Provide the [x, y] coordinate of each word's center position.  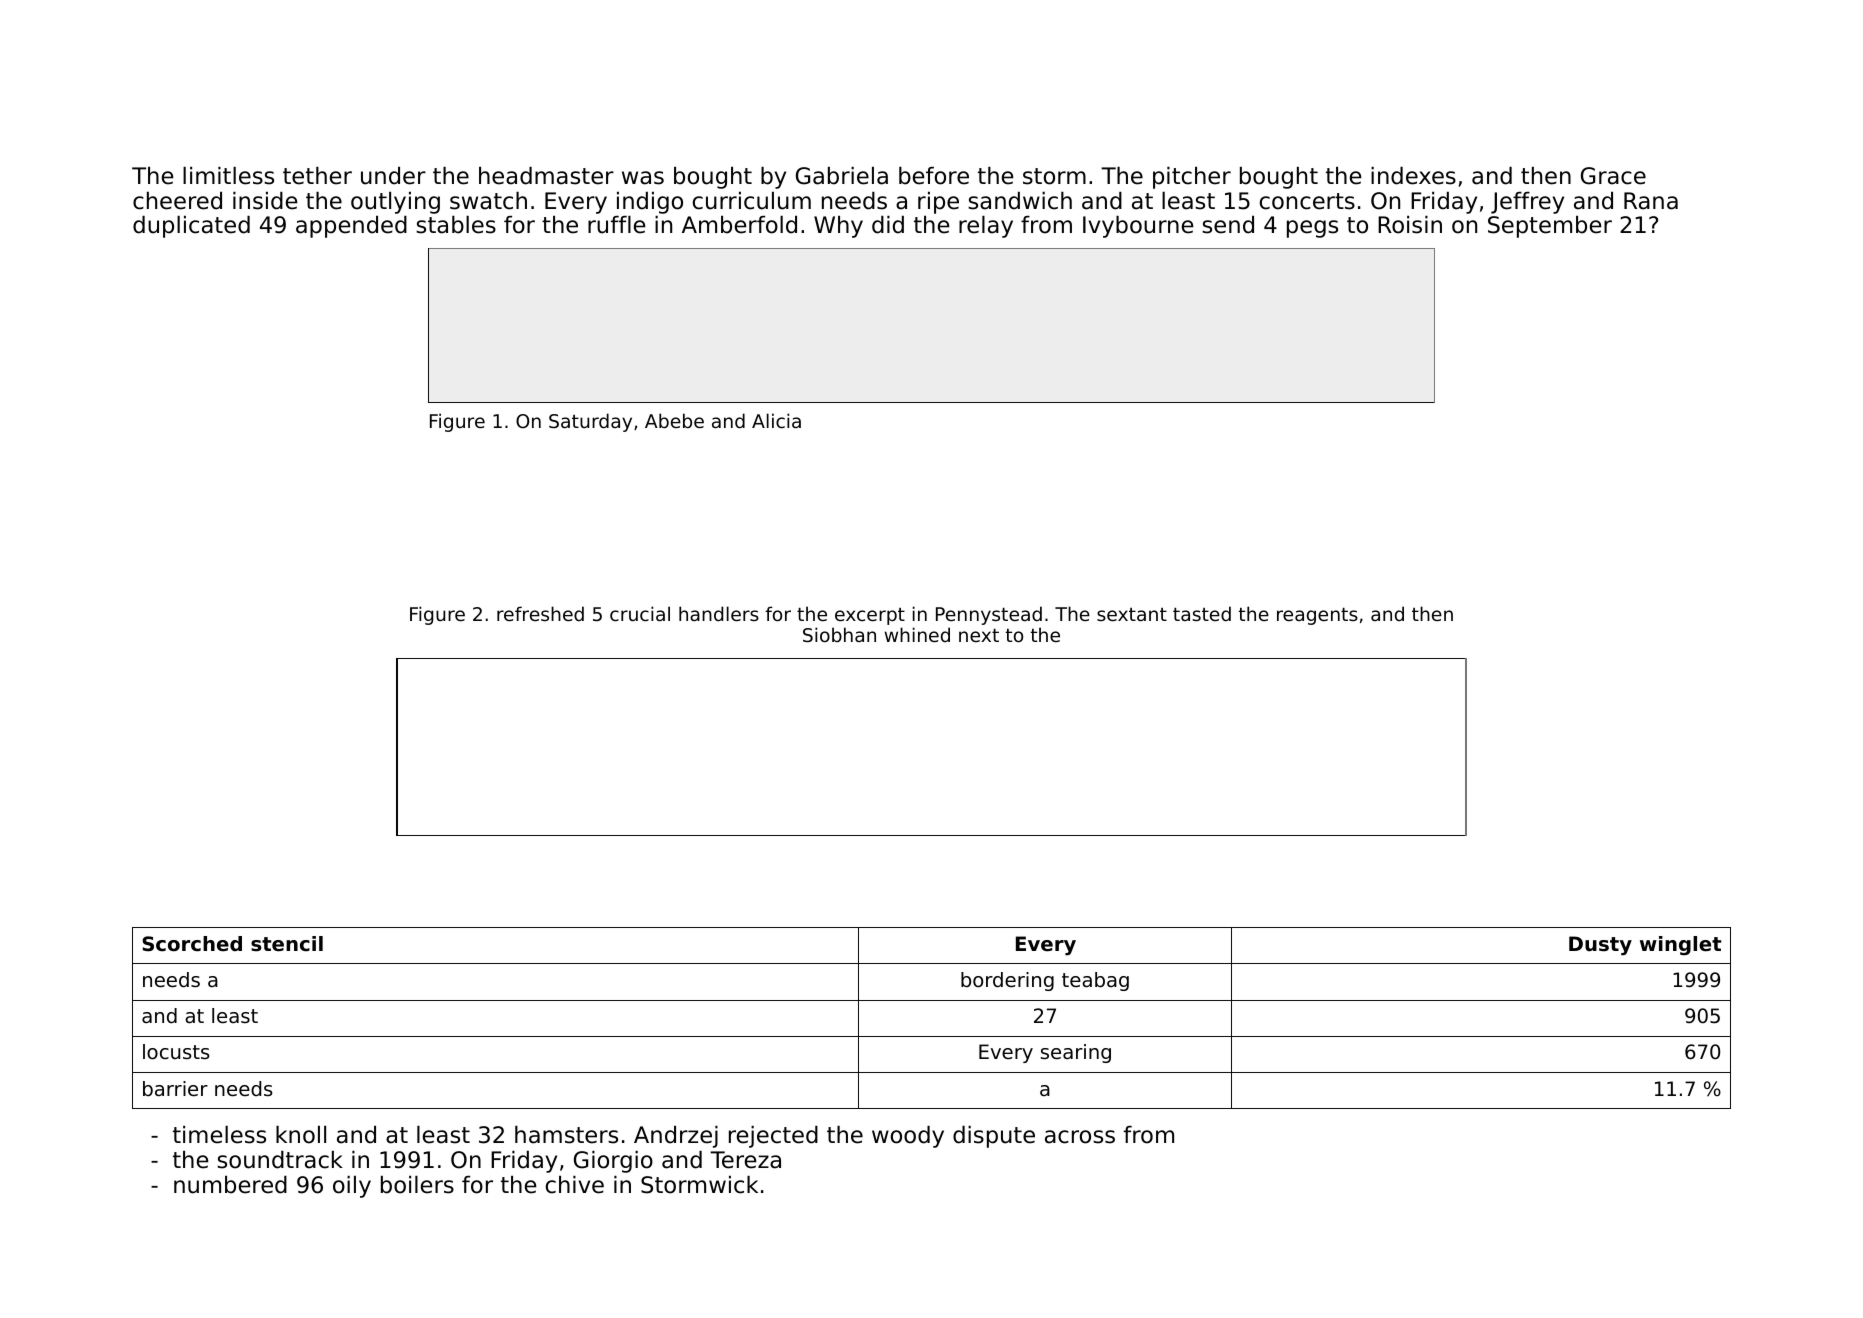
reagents [1317, 616]
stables [456, 225]
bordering [1007, 981]
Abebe [674, 420]
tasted [1202, 613]
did [888, 225]
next [979, 635]
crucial [640, 613]
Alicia [776, 420]
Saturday [590, 422]
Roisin [1410, 225]
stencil [287, 944]
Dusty [1600, 946]
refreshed [540, 613]
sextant [1132, 614]
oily [352, 1187]
